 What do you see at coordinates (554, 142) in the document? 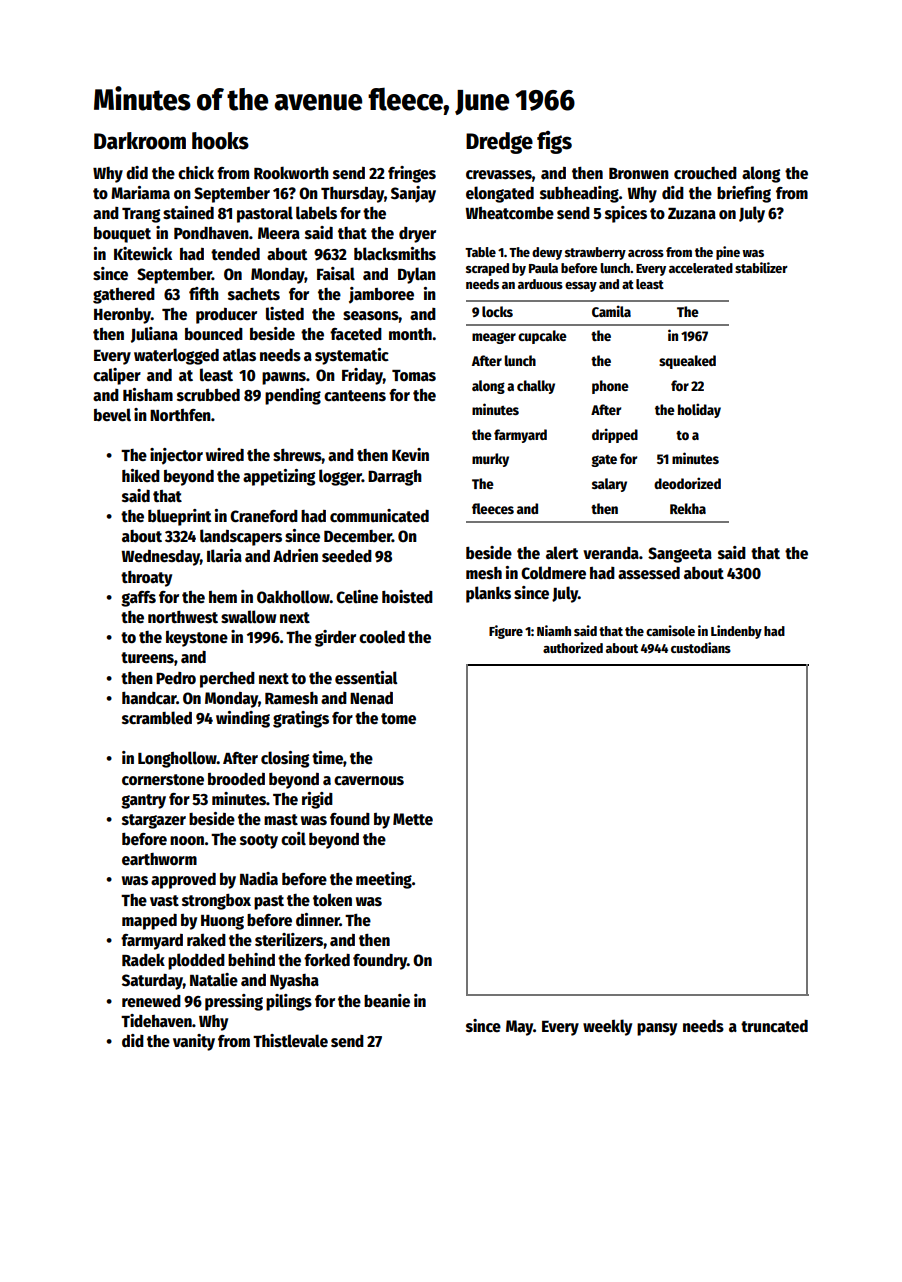
I see `figs` at bounding box center [554, 142].
